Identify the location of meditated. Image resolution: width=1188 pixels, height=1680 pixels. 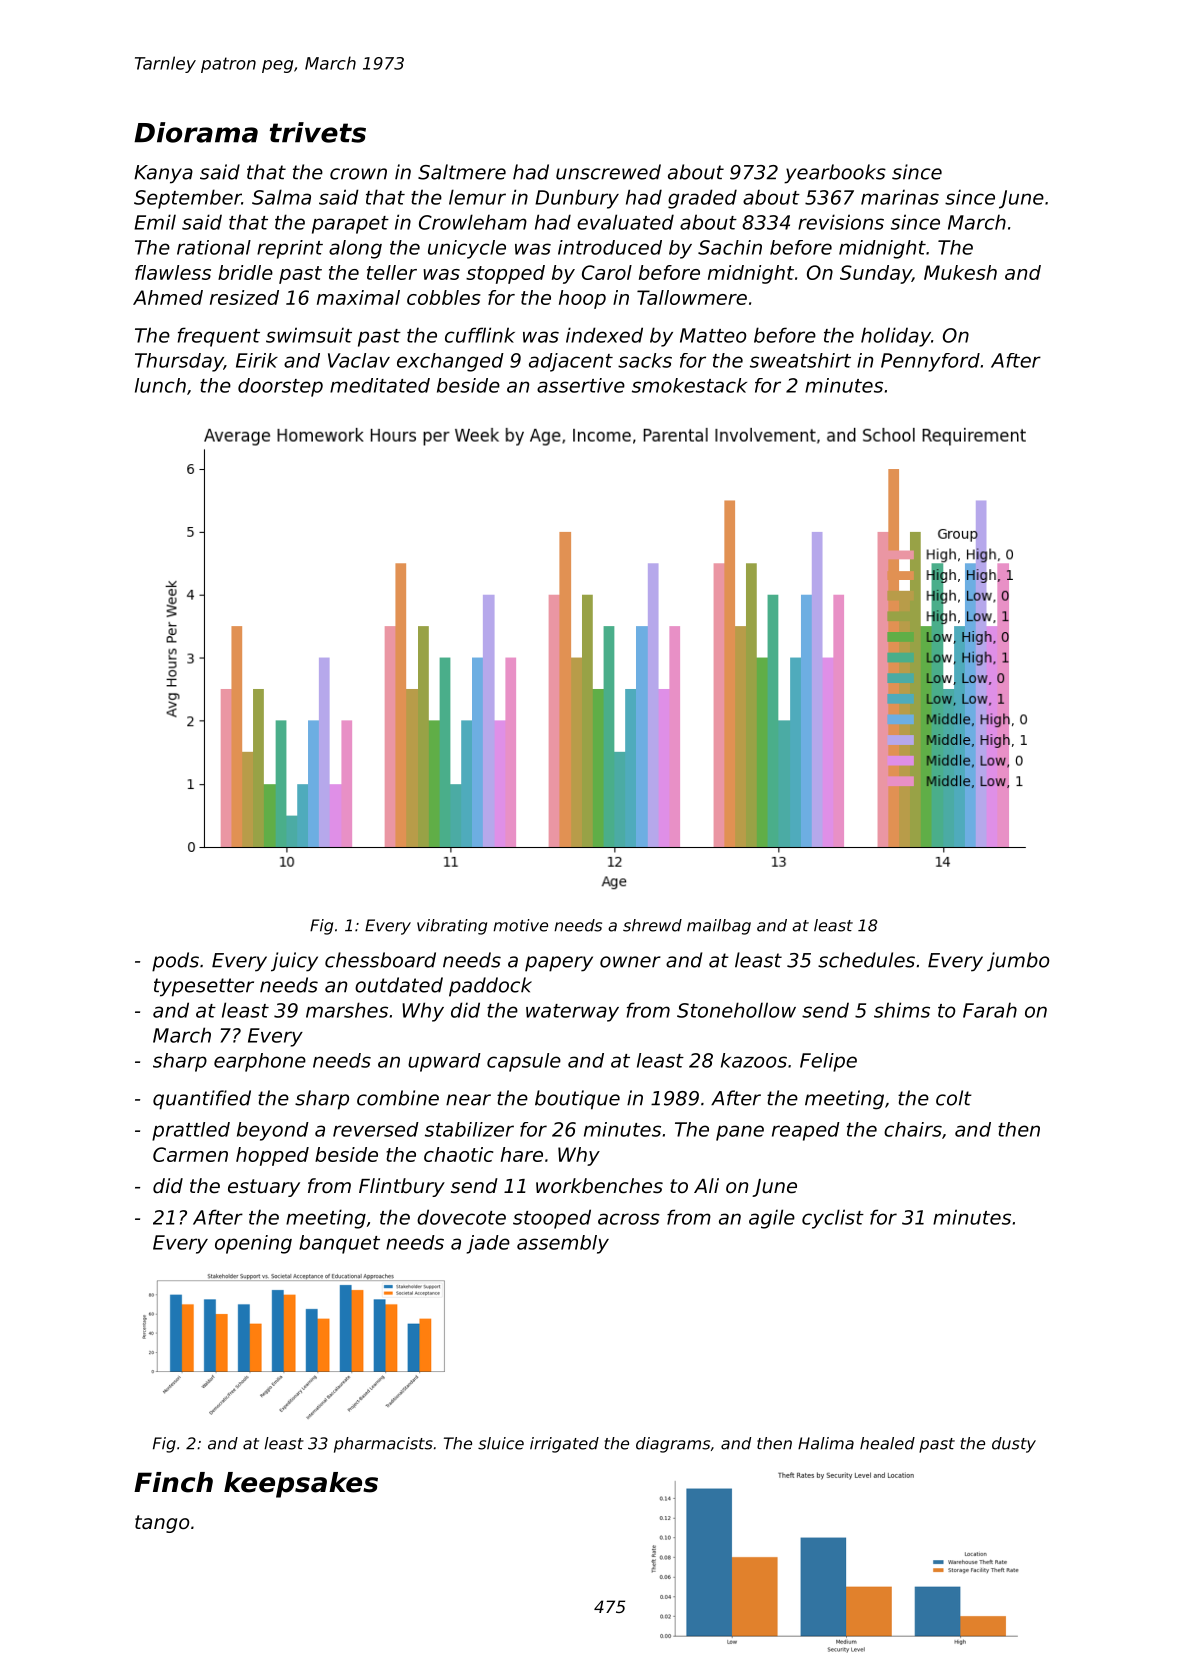
(380, 385).
